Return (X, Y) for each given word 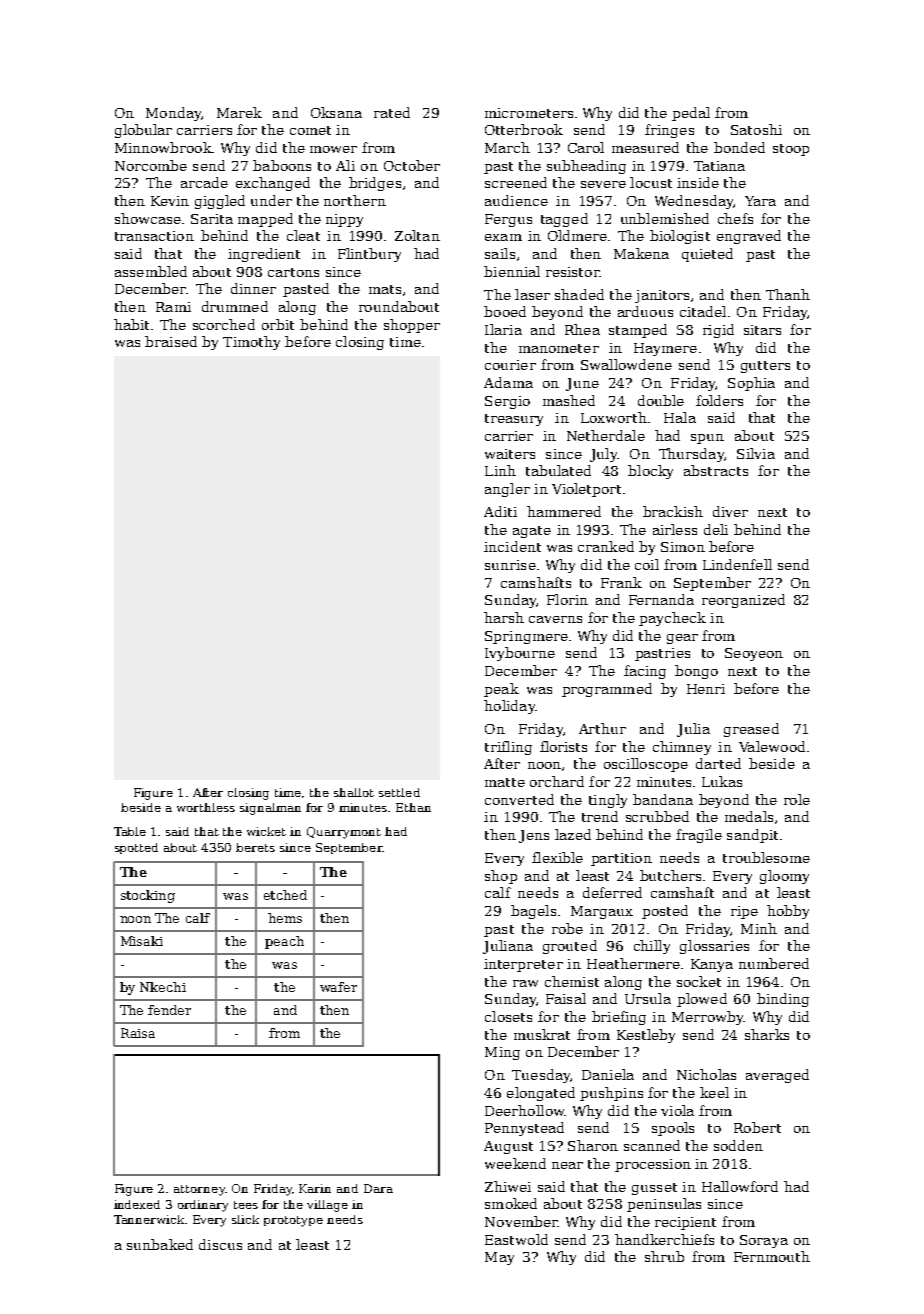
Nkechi (163, 987)
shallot (354, 792)
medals (749, 816)
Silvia (756, 453)
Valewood (772, 746)
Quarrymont (344, 833)
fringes (669, 131)
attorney (199, 1190)
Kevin (170, 201)
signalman (270, 809)
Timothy (251, 343)
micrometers (529, 113)
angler (507, 490)
